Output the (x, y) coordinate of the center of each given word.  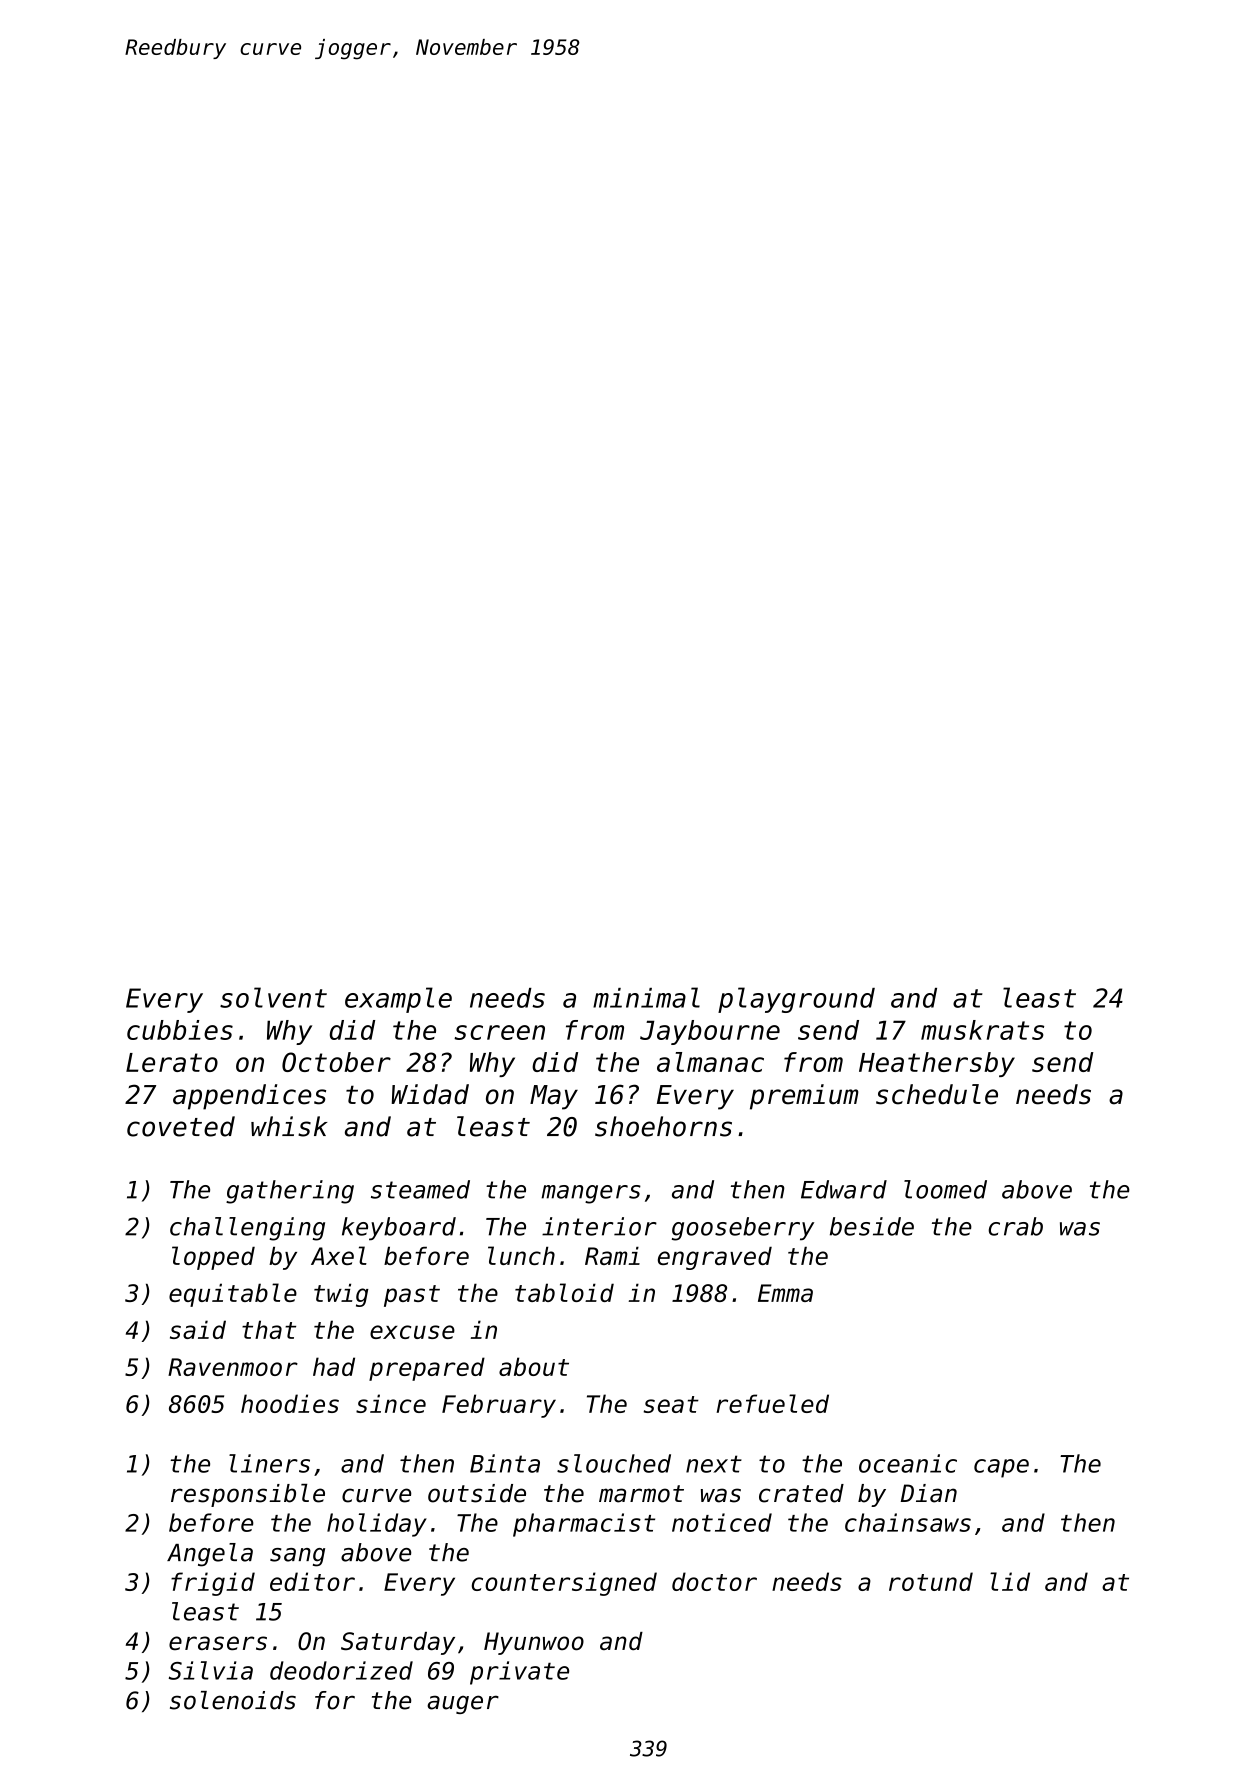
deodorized (341, 1670)
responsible (248, 1495)
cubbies (180, 1030)
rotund (931, 1581)
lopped (213, 1258)
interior (599, 1226)
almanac (710, 1062)
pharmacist (584, 1525)
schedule (937, 1094)
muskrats (982, 1030)
